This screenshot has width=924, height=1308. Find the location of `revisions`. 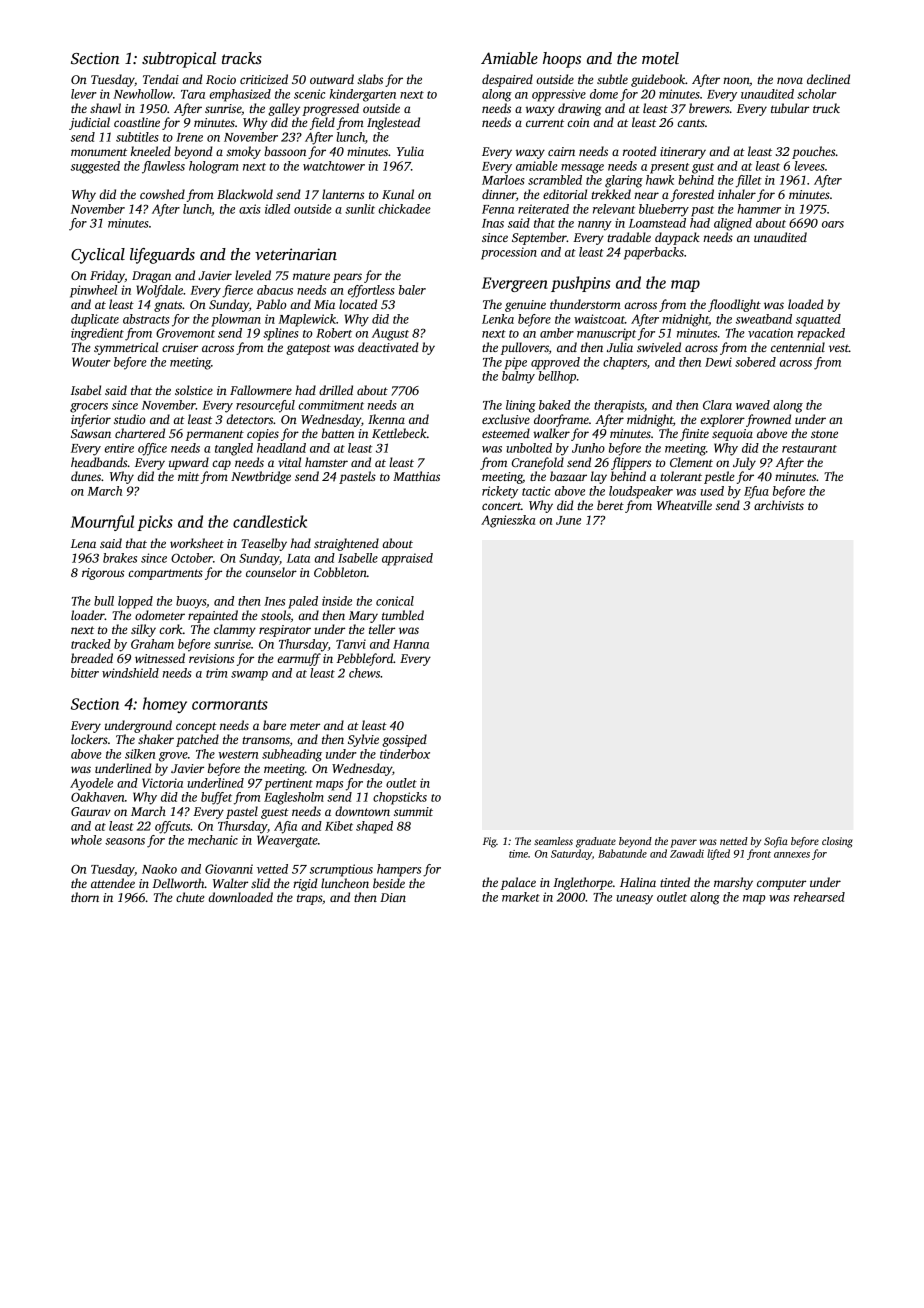

revisions is located at coordinates (211, 658).
